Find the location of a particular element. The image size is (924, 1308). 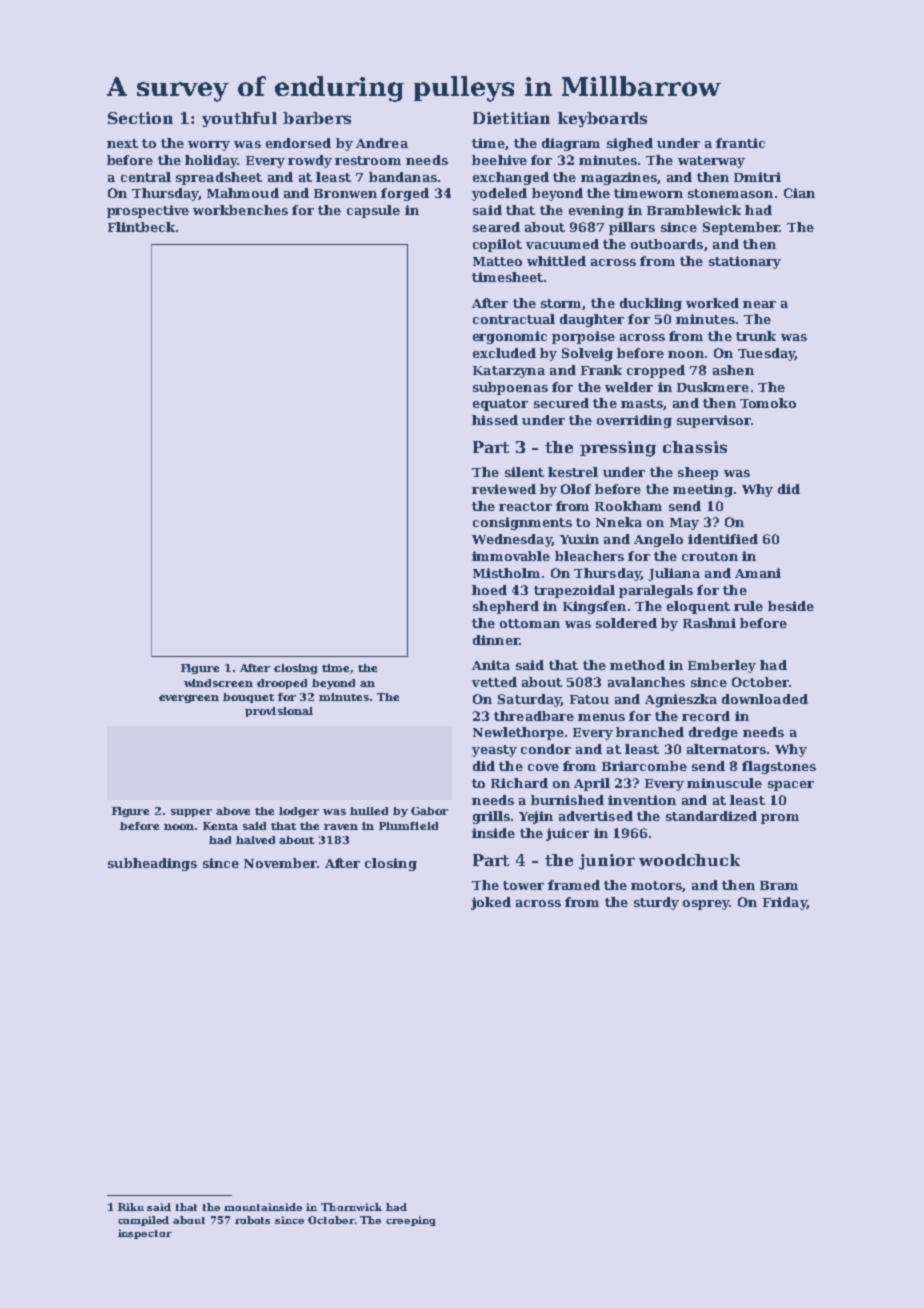

trunk is located at coordinates (756, 336).
